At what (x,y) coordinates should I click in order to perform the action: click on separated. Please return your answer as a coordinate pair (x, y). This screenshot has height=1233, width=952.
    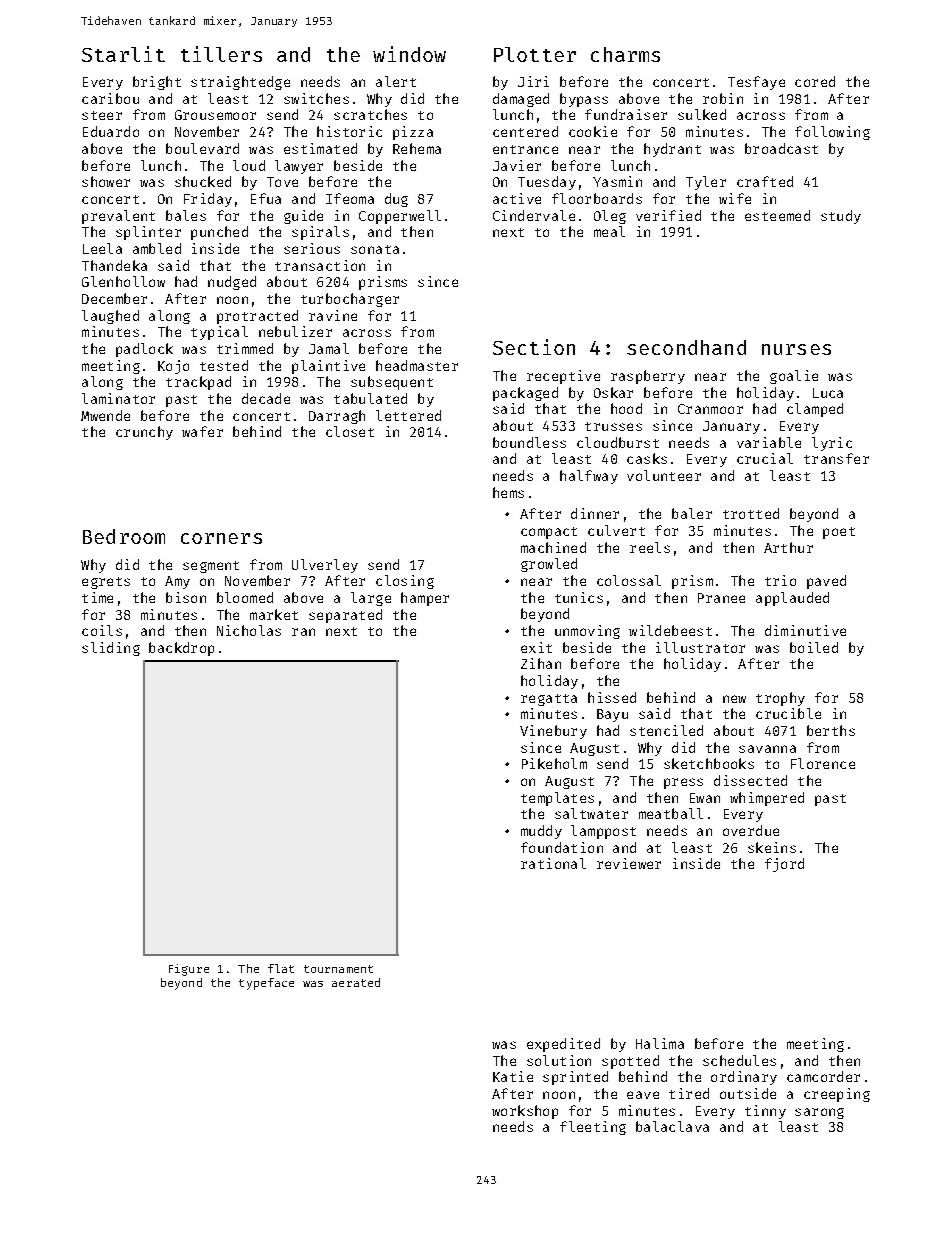
    Looking at the image, I should click on (345, 616).
